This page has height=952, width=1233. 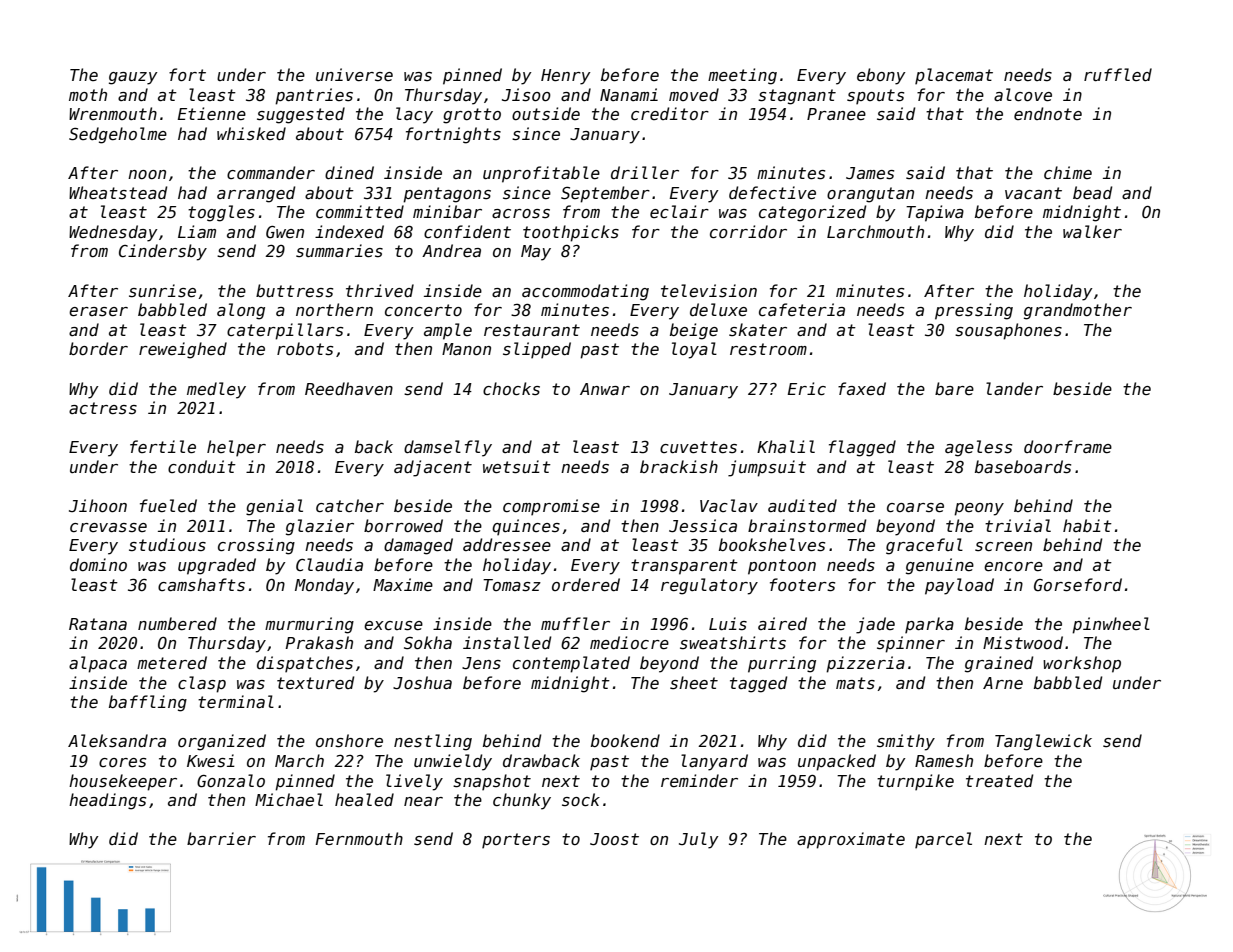 I want to click on gauzy, so click(x=133, y=78).
